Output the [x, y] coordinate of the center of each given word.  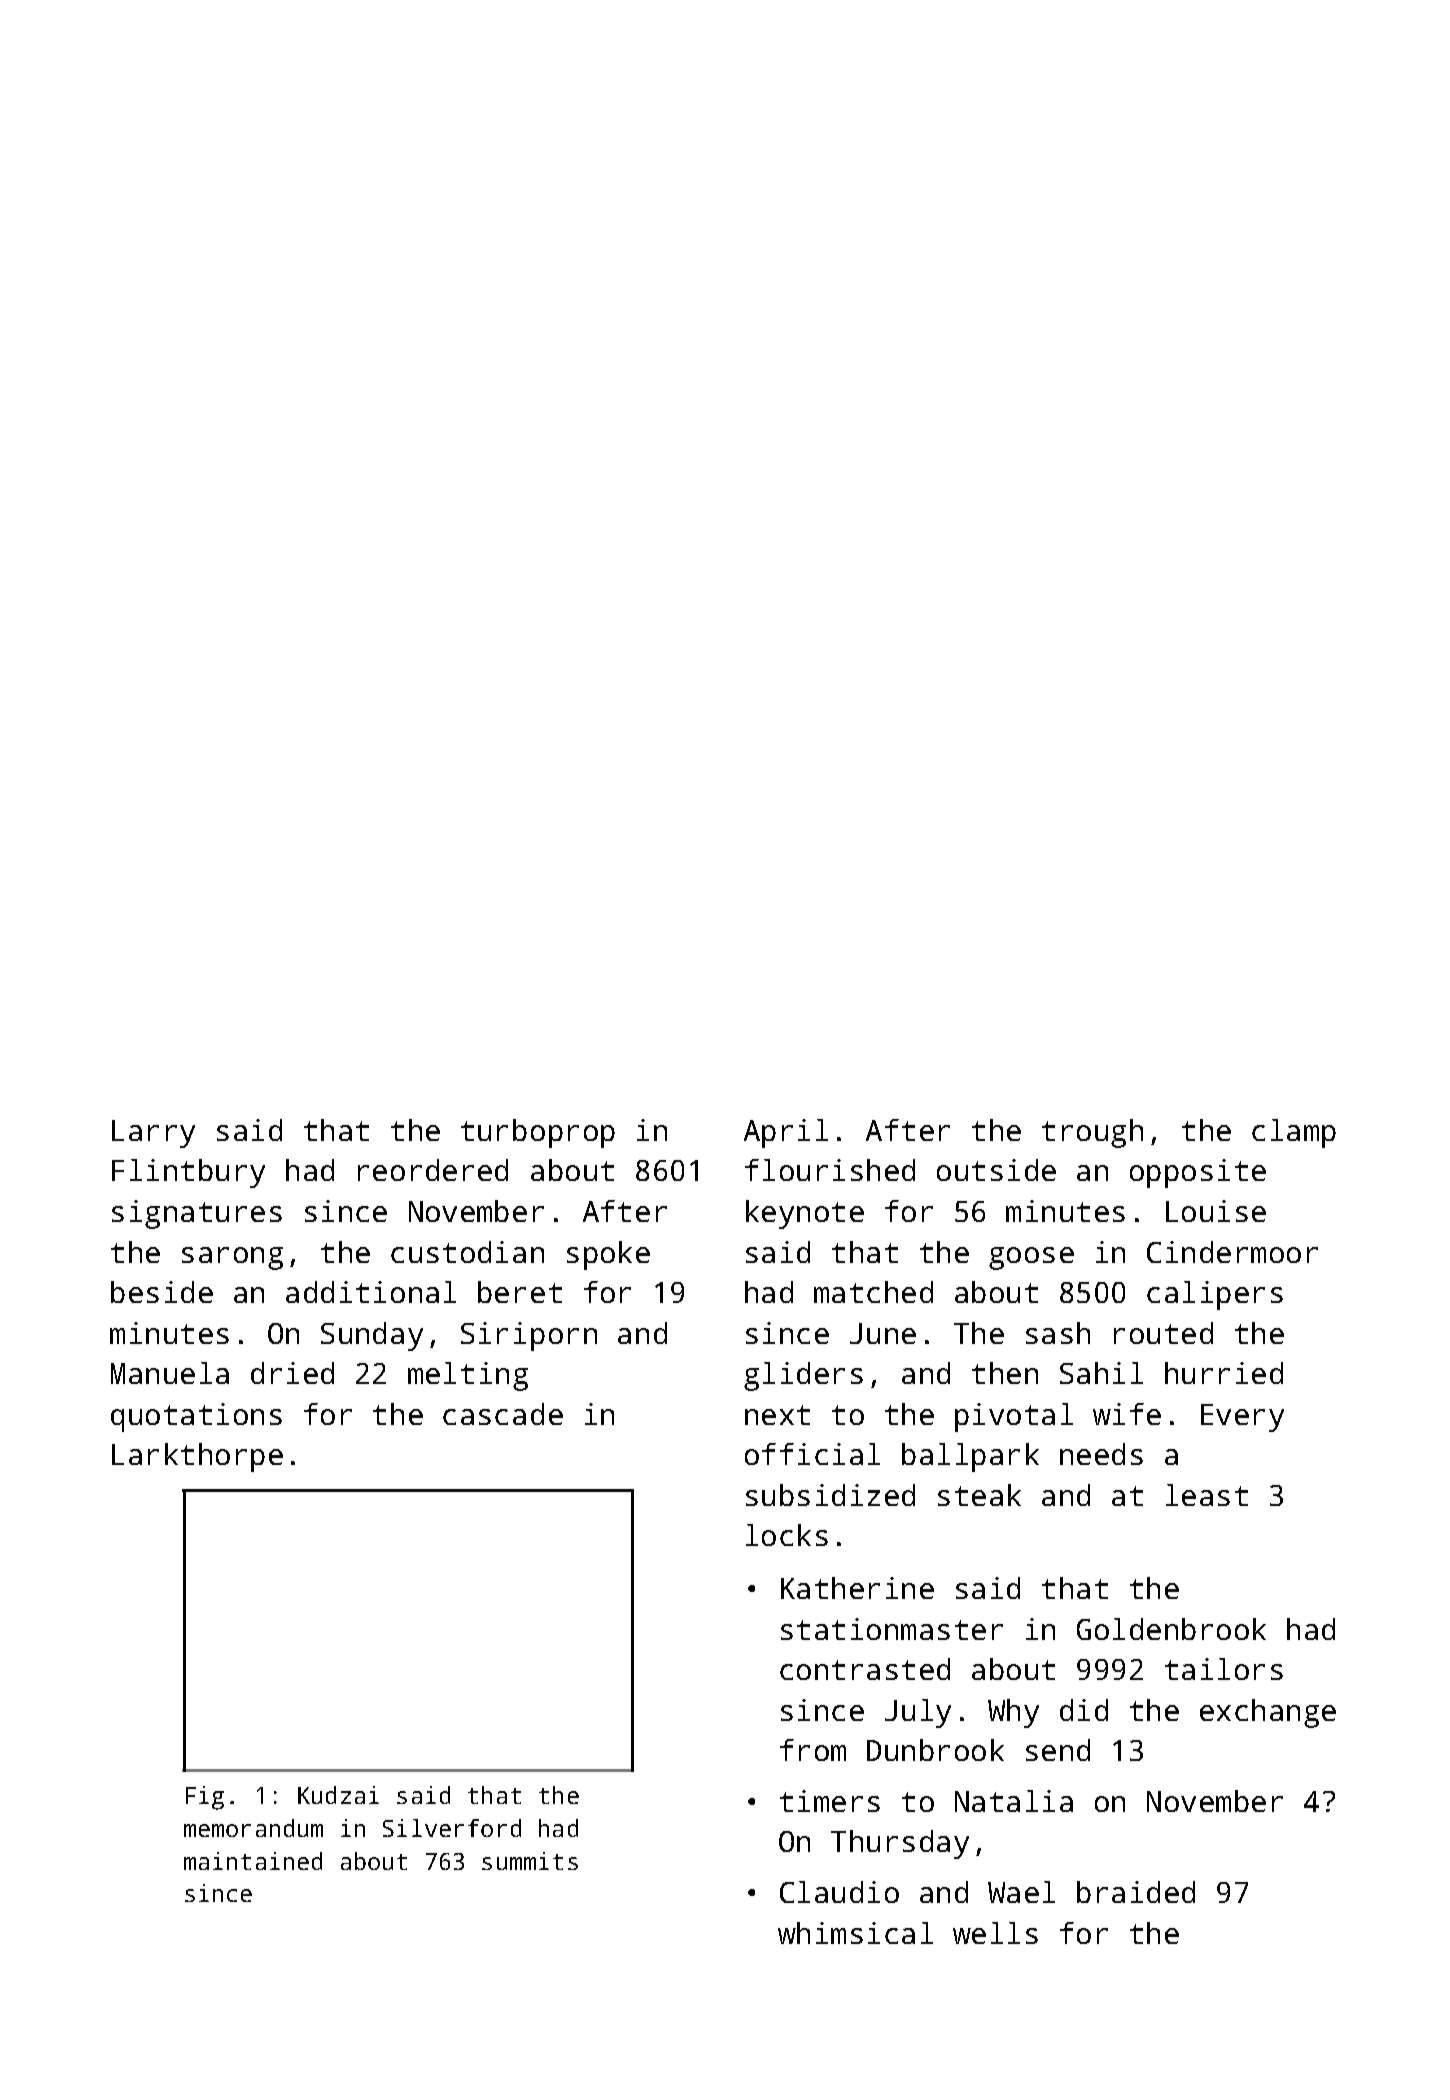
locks [787, 1535]
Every [1242, 1418]
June [883, 1333]
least [1207, 1495]
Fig [205, 1798]
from [813, 1750]
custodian [467, 1252]
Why [1013, 1713]
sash [1058, 1333]
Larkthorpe [197, 1457]
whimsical [855, 1933]
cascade [503, 1414]
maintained [253, 1861]
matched [873, 1292]
